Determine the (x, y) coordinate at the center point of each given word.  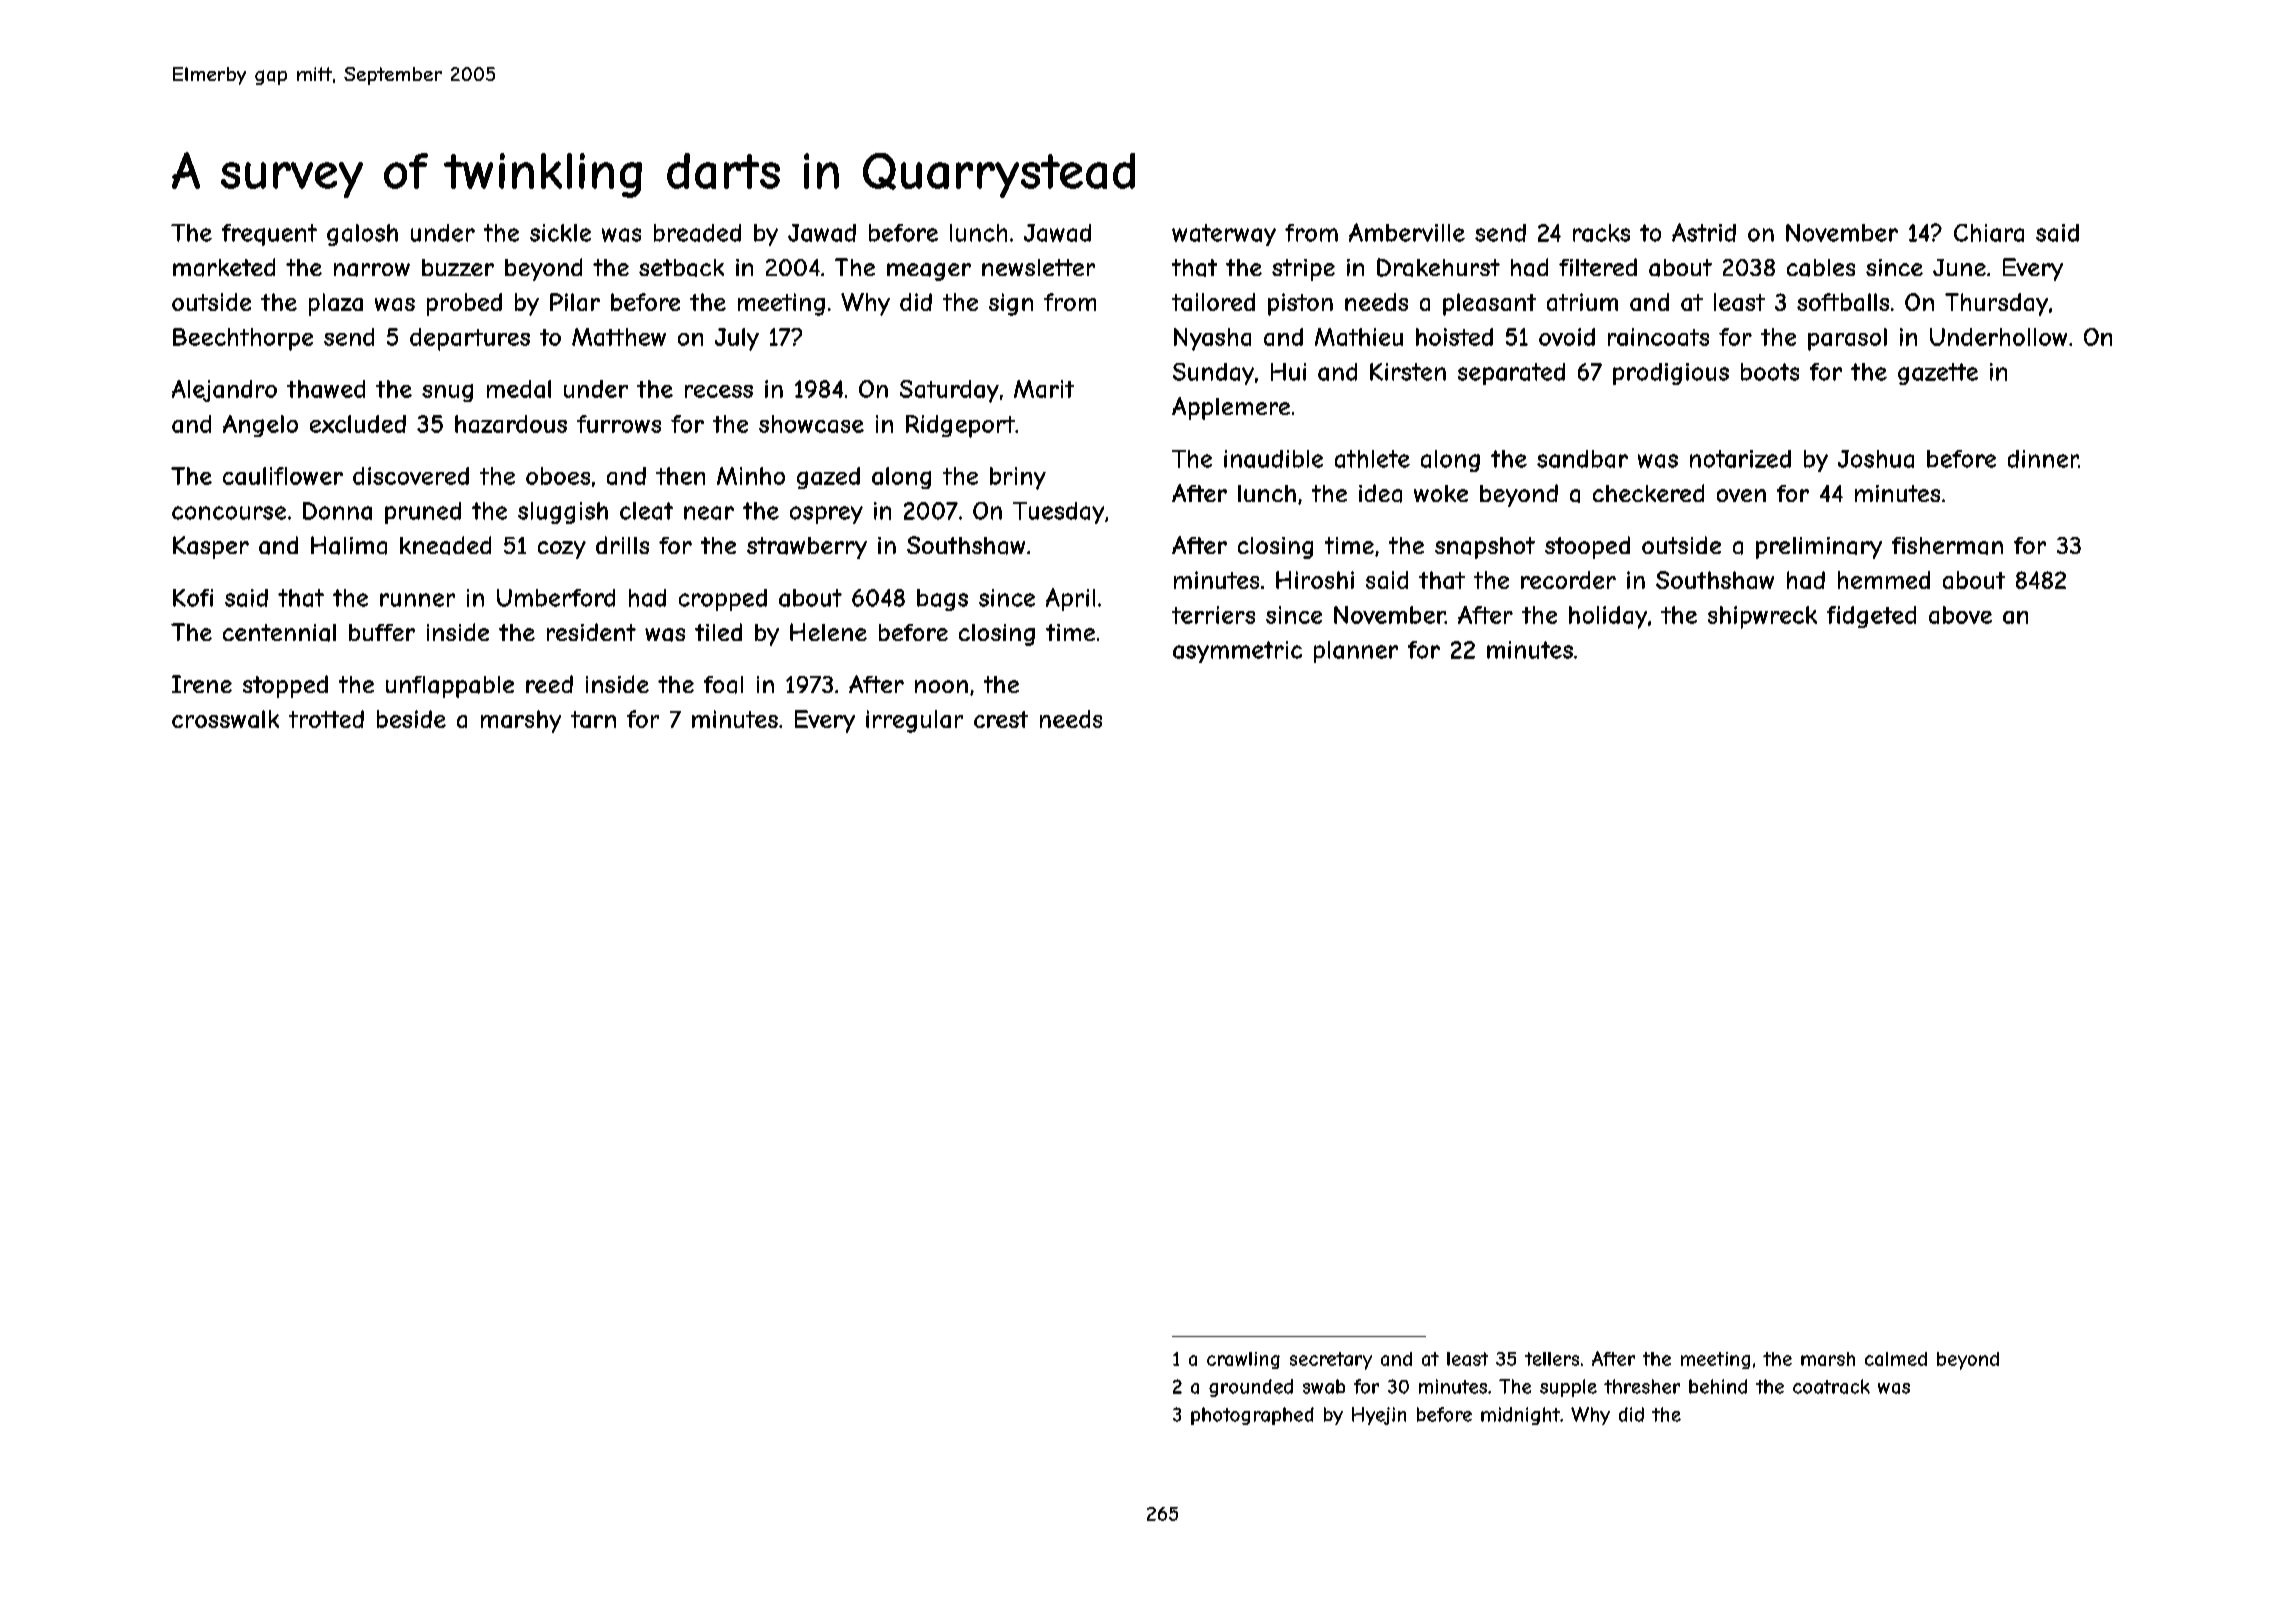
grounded (1251, 1388)
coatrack (1831, 1386)
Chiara (1989, 233)
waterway (1224, 235)
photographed (1252, 1416)
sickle (560, 233)
